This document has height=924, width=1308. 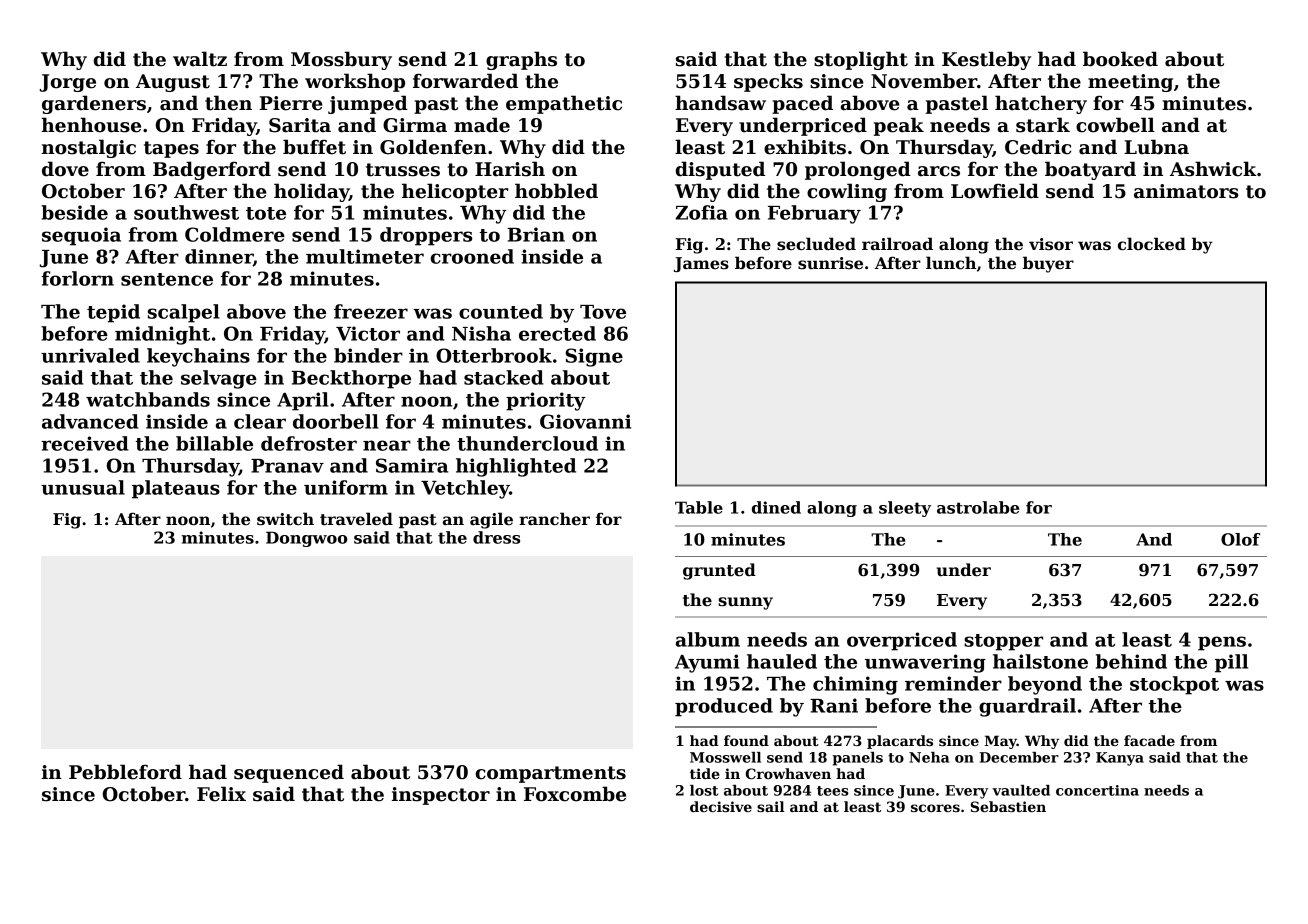 I want to click on pens, so click(x=1222, y=643).
